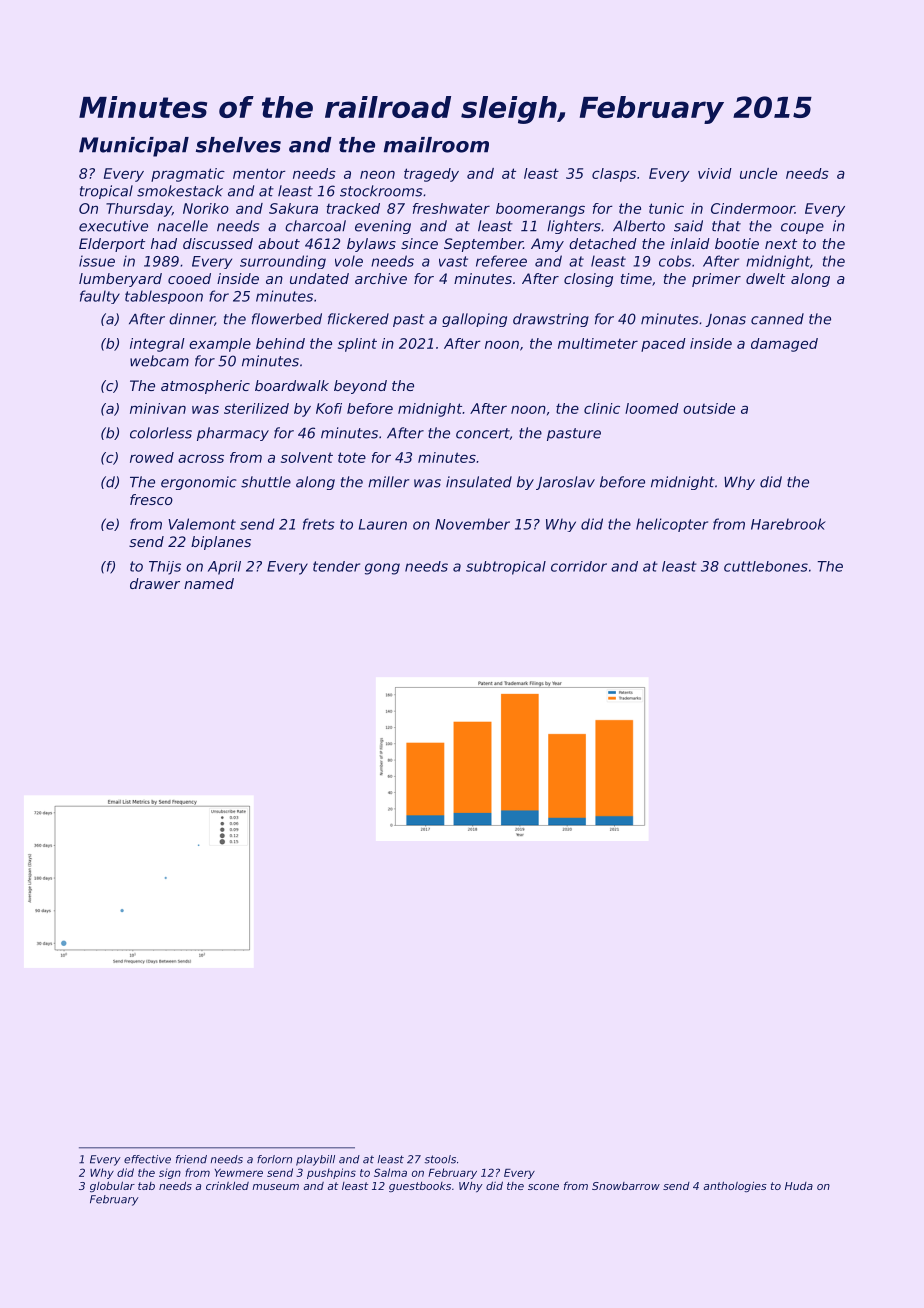  What do you see at coordinates (777, 319) in the image?
I see `canned` at bounding box center [777, 319].
